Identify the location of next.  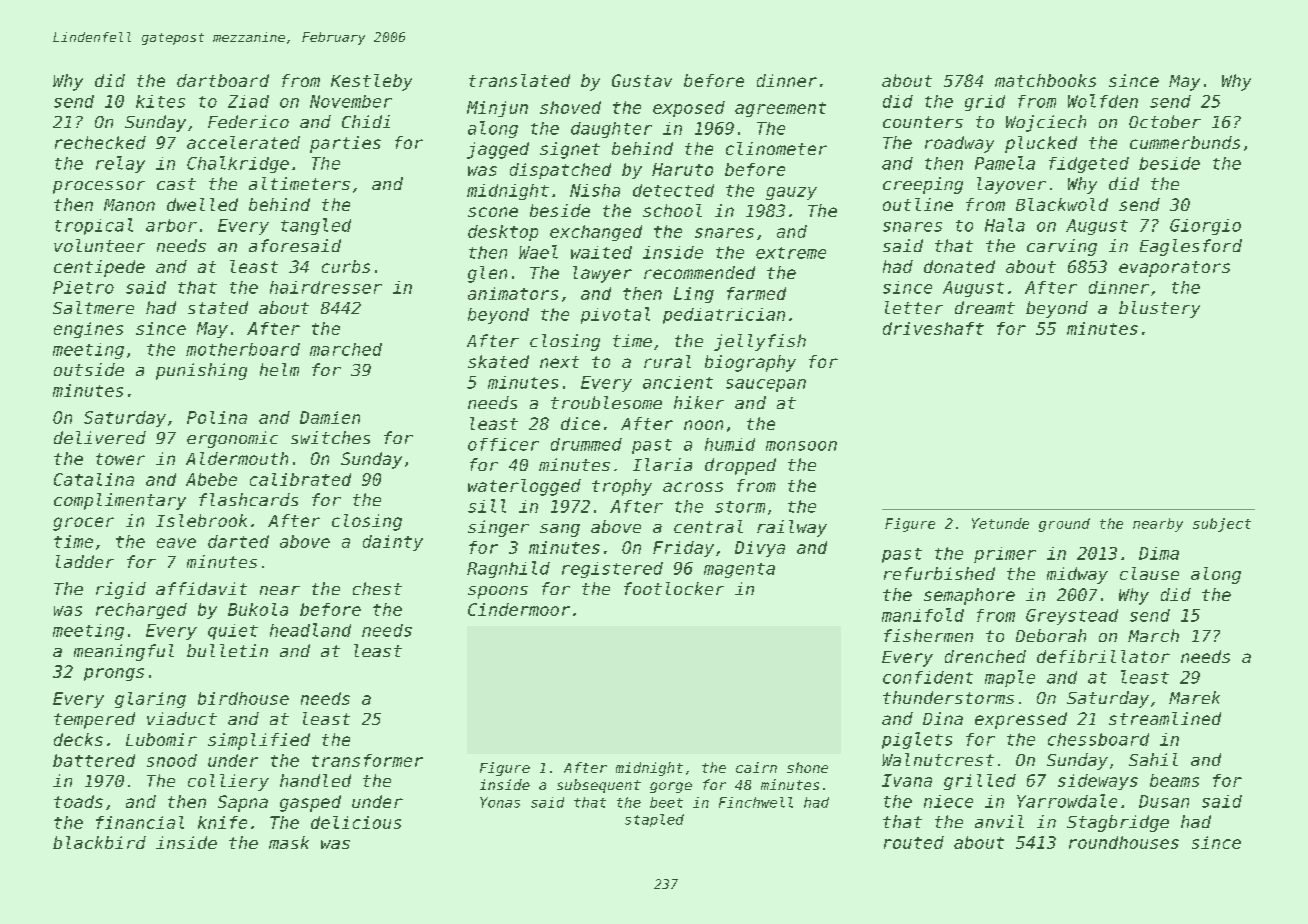
(559, 362).
